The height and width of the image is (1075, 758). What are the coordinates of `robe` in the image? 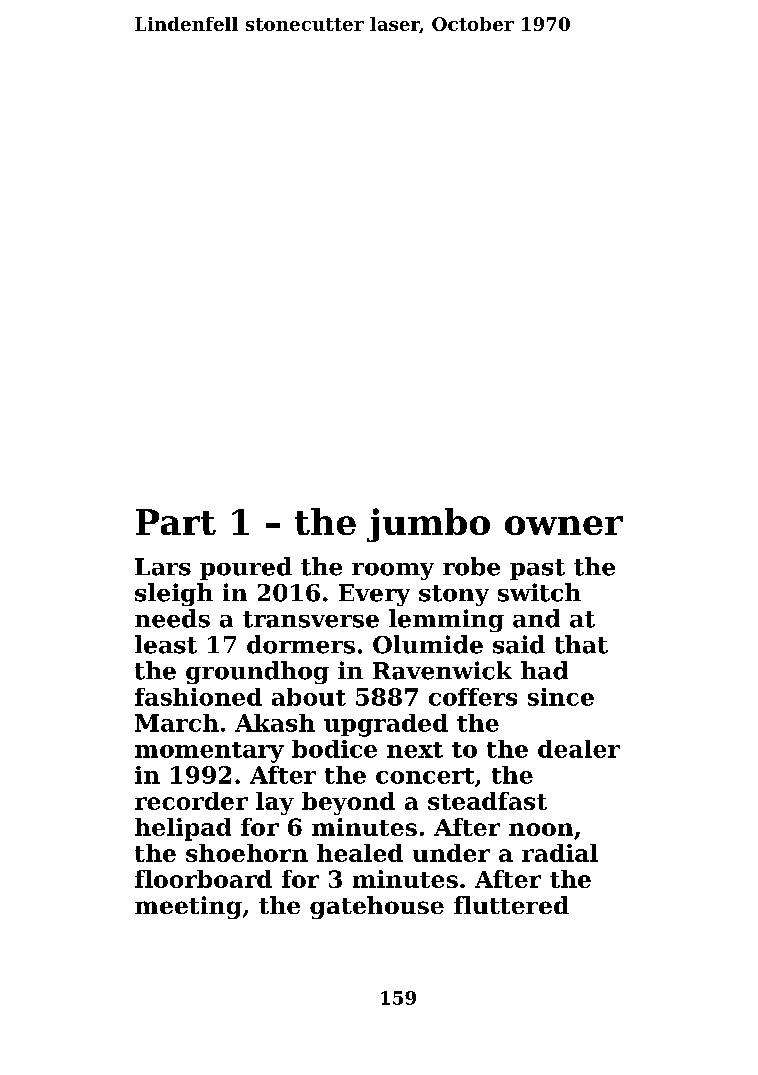 It's located at (471, 566).
